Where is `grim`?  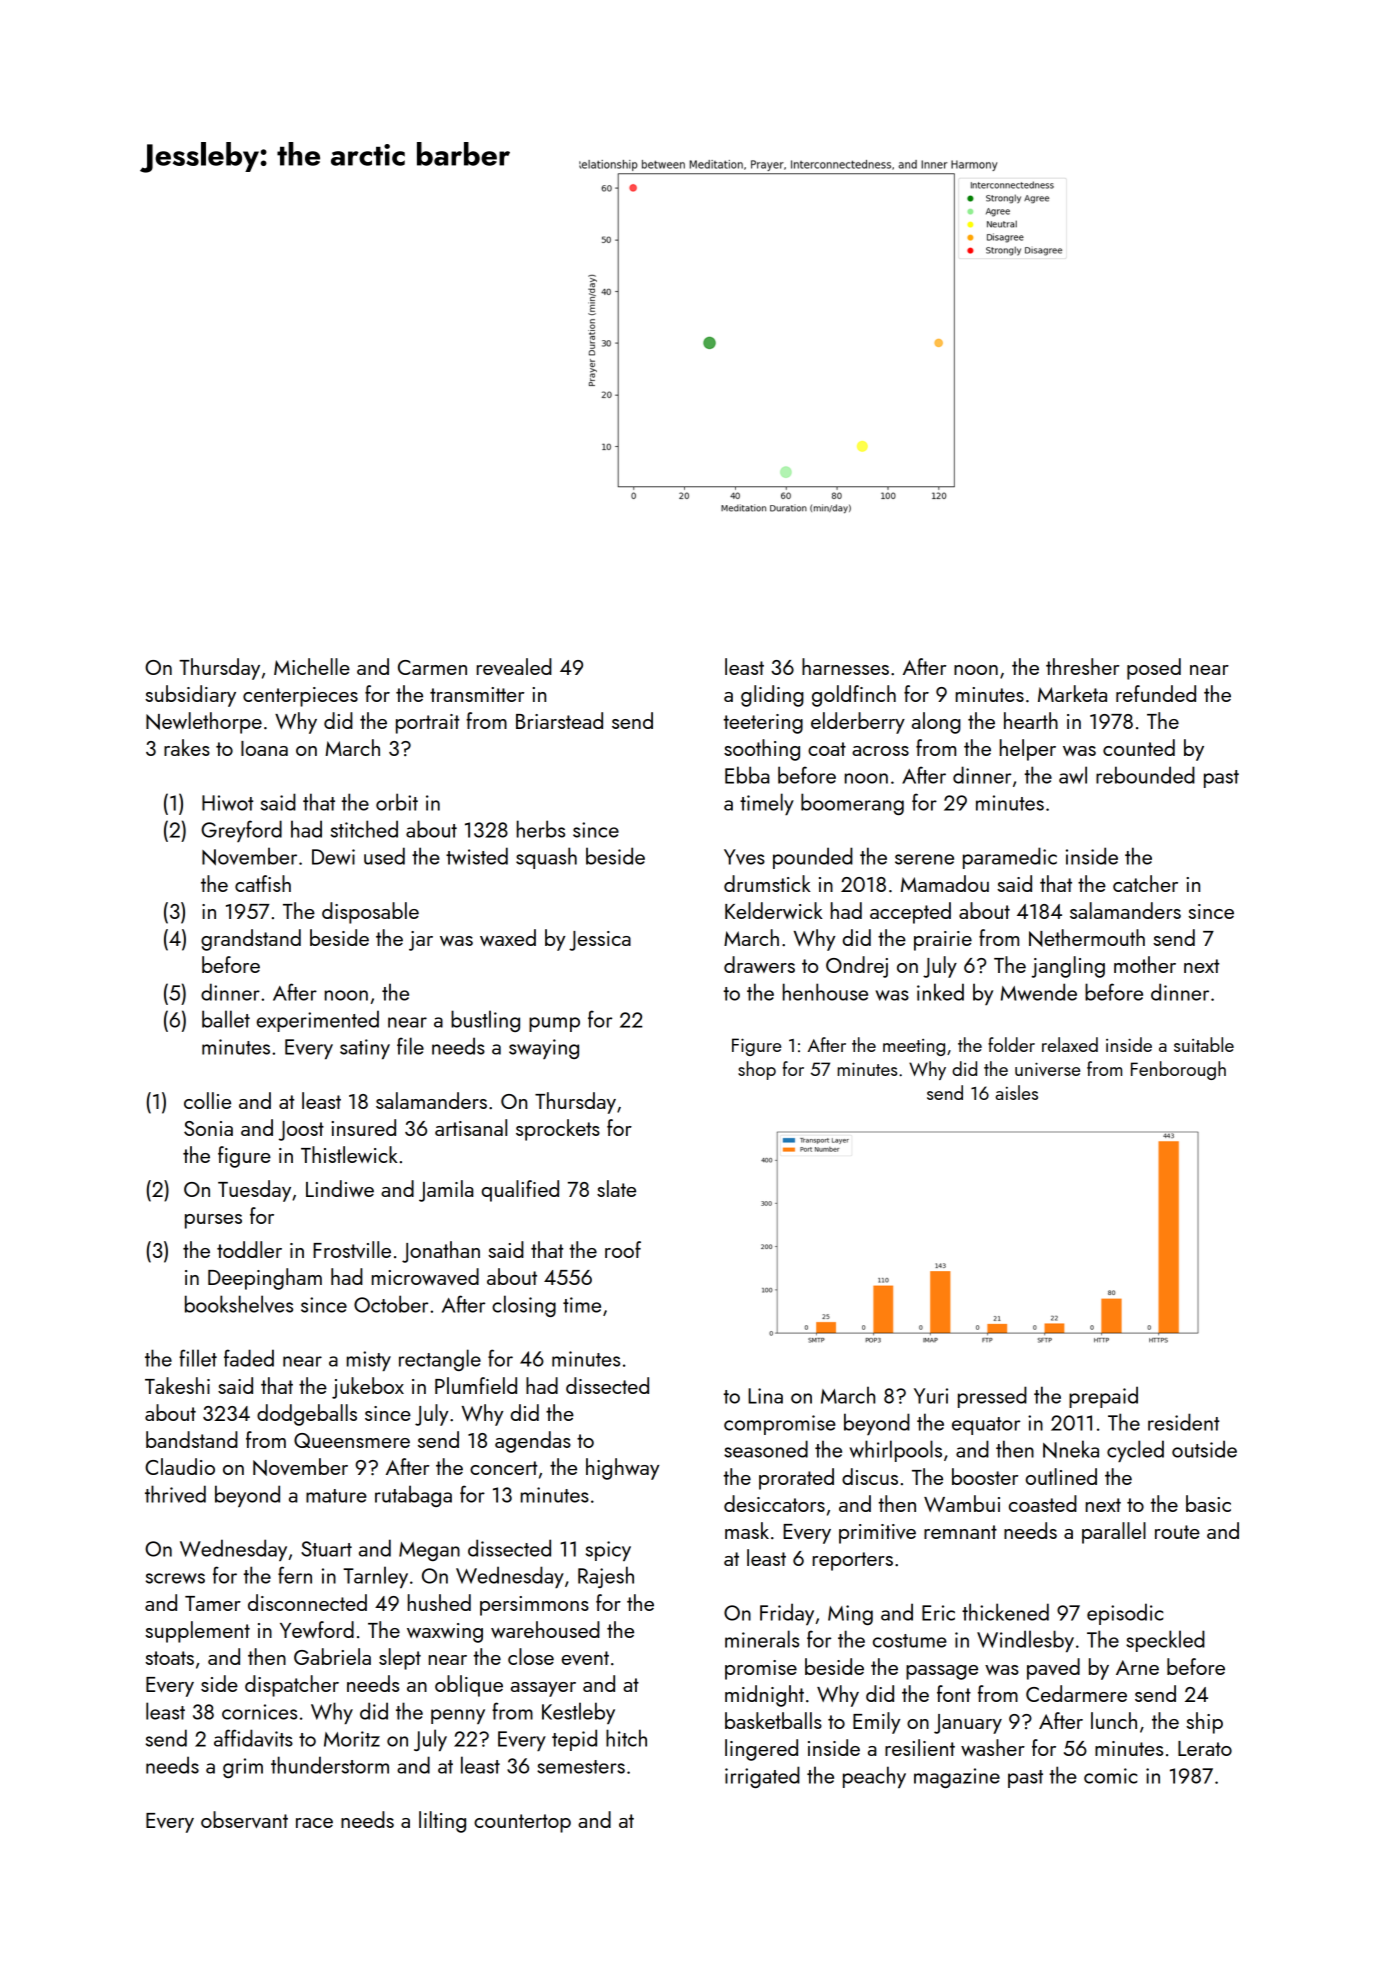
grim is located at coordinates (243, 1768).
